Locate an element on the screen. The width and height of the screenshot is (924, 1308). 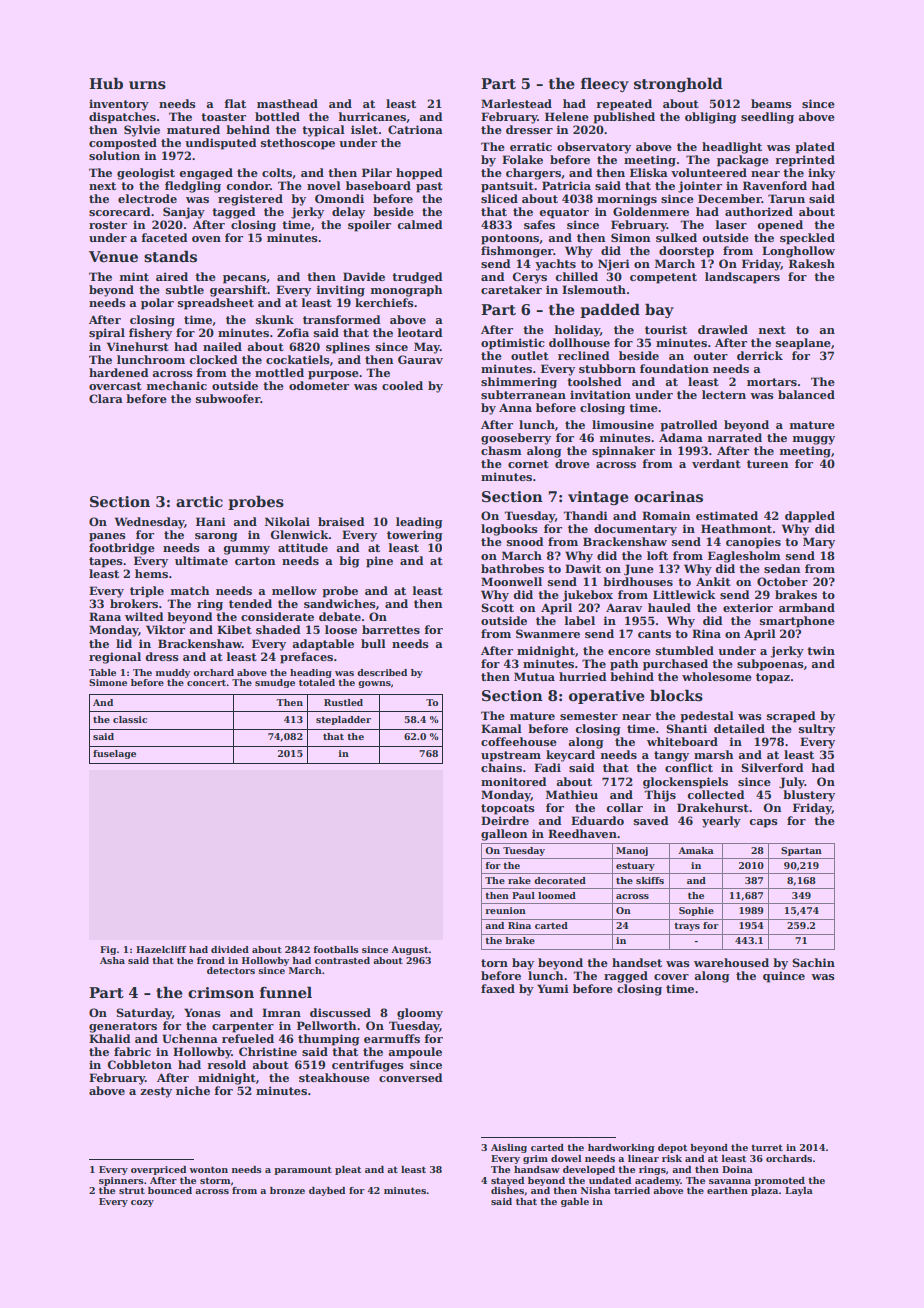
fishery is located at coordinates (150, 334).
